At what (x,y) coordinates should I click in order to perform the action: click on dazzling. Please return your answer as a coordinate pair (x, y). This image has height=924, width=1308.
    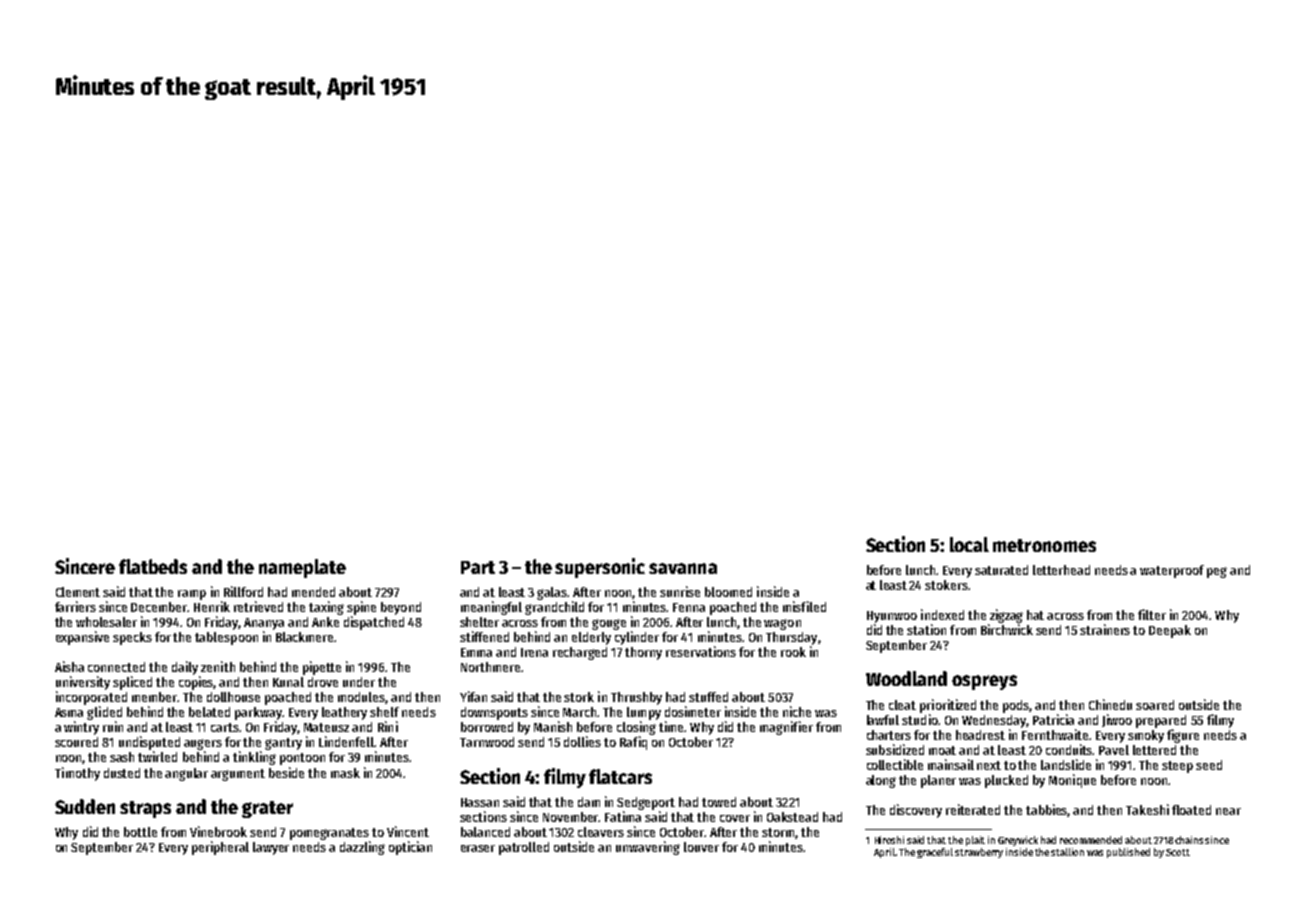
    Looking at the image, I should click on (362, 848).
